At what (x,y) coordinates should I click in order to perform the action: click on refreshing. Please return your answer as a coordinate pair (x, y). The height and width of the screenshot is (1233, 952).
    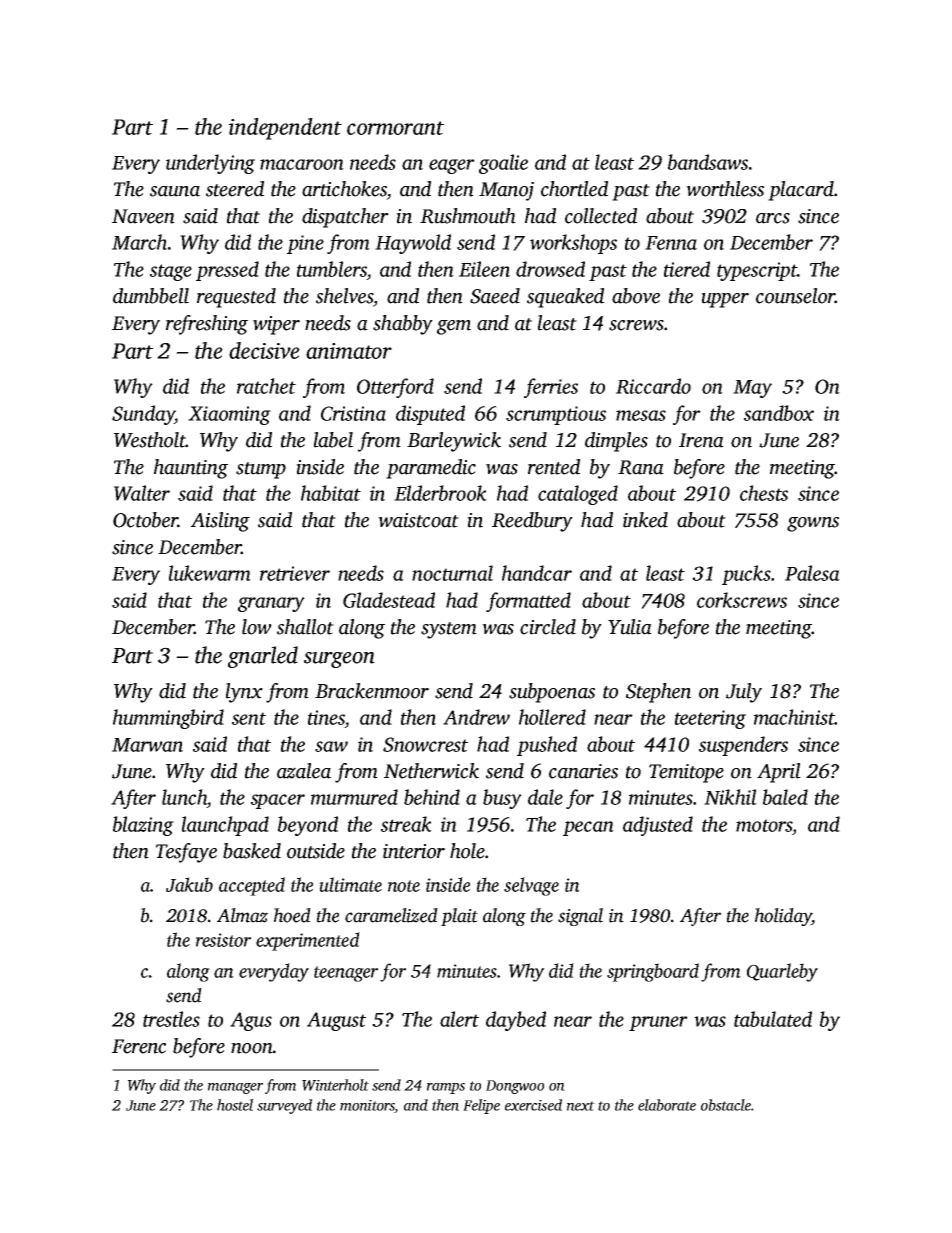
    Looking at the image, I should click on (207, 325).
